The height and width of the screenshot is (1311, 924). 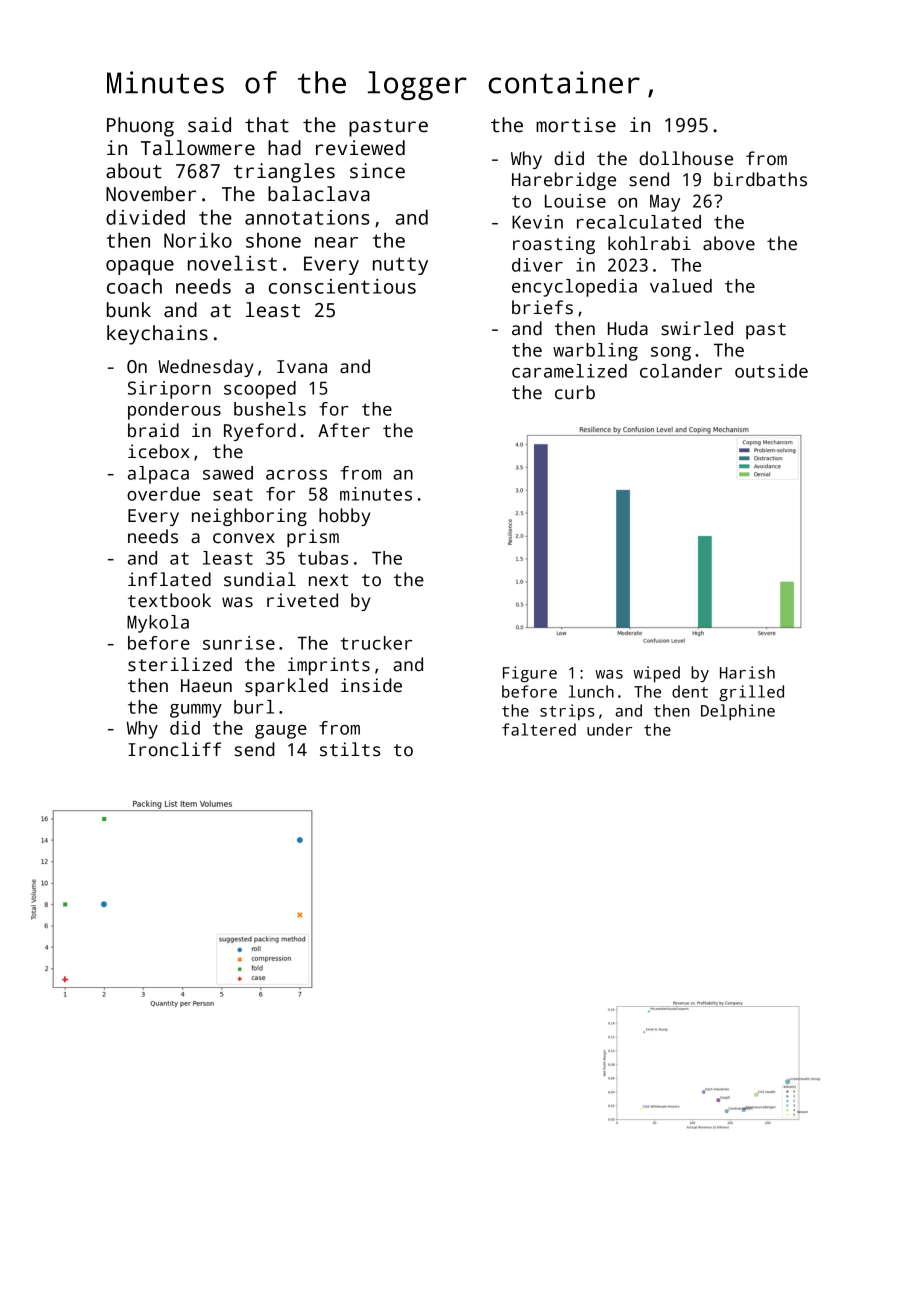 I want to click on dollhouse, so click(x=686, y=158).
